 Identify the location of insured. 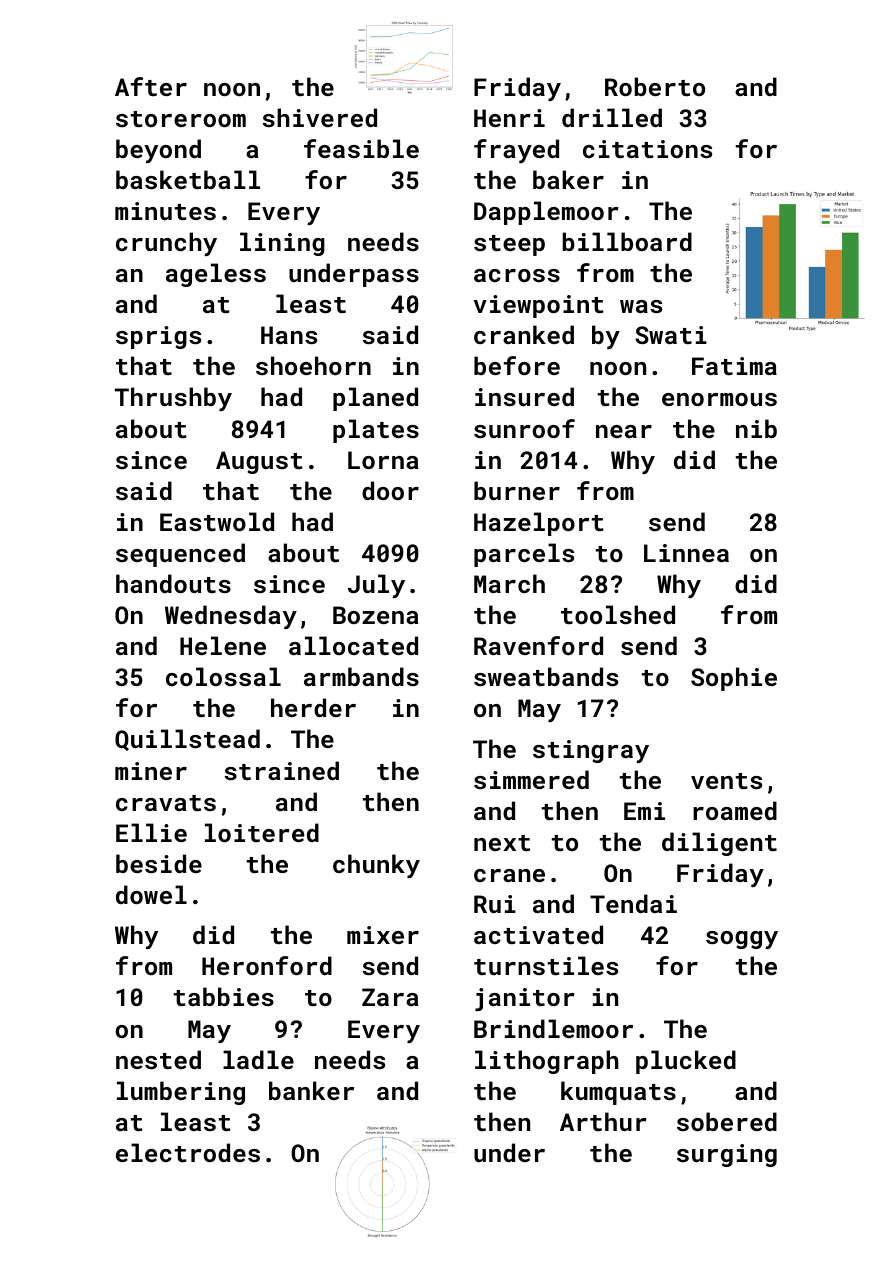
(524, 396).
